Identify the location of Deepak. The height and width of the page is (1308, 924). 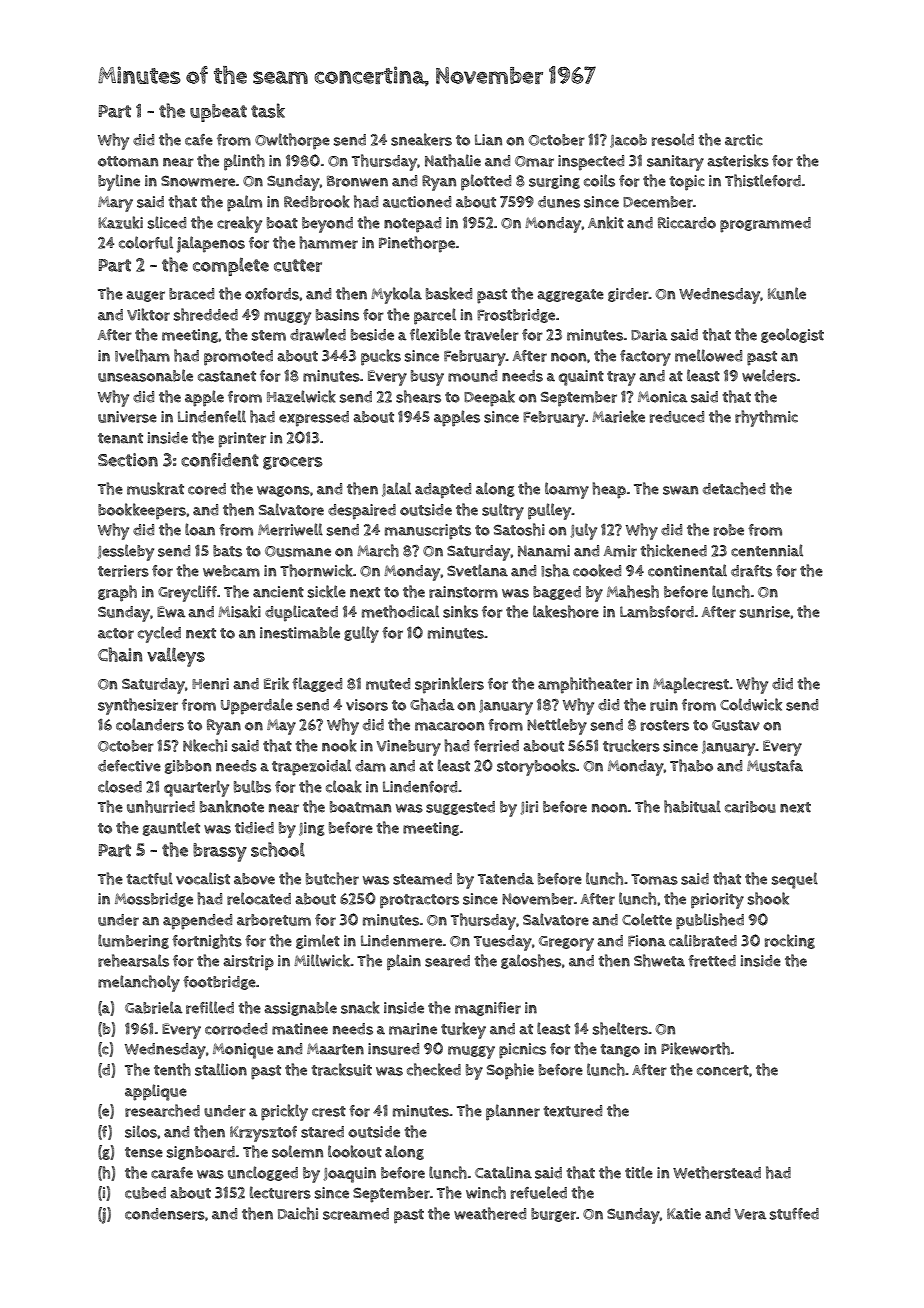
(489, 398).
